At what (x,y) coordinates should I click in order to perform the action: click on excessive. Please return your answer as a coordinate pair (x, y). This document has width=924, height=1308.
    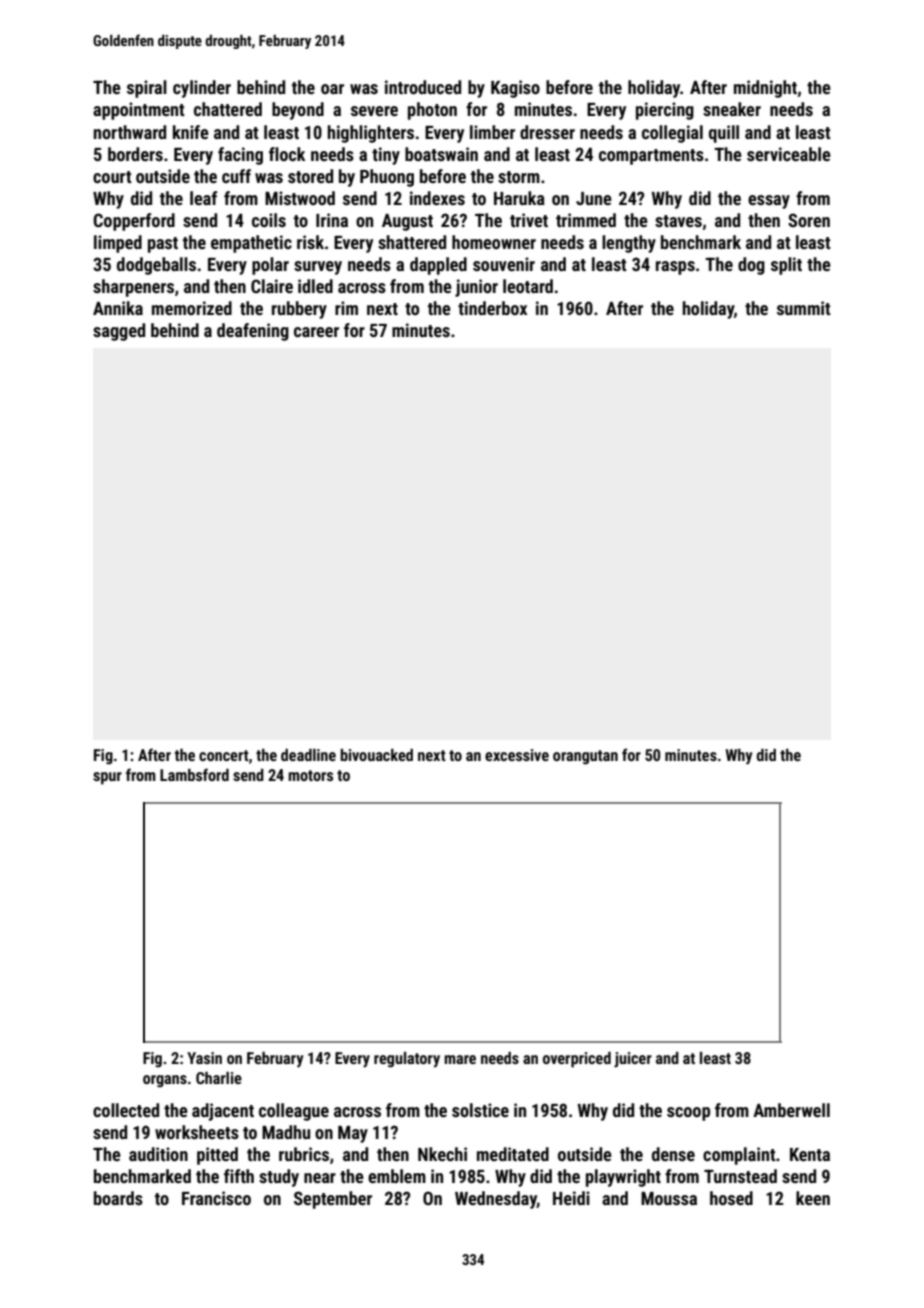
    Looking at the image, I should click on (517, 755).
